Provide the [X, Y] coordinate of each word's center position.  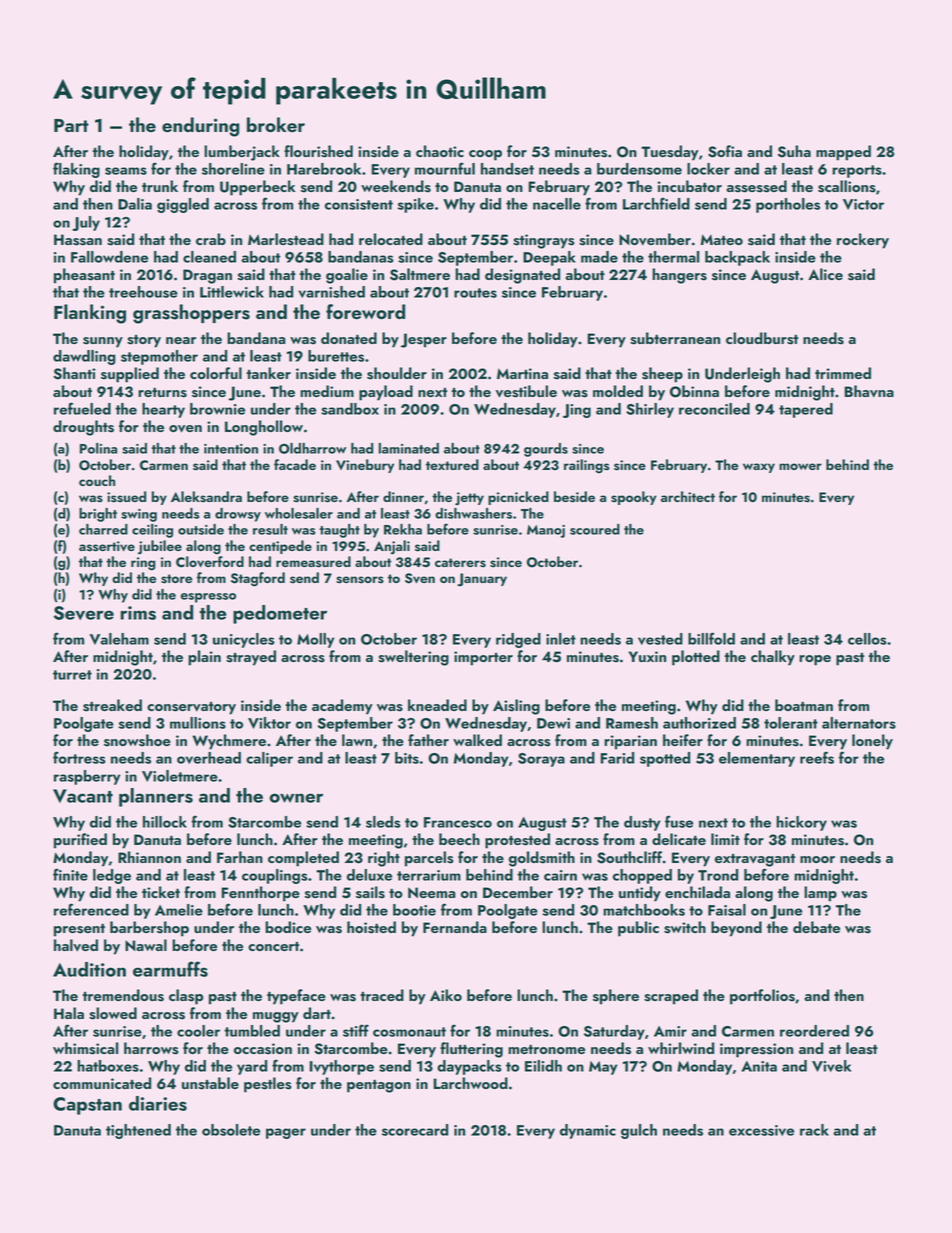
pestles [268, 1085]
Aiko [446, 995]
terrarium [429, 875]
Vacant [83, 796]
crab [211, 239]
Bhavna [869, 391]
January [482, 579]
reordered [814, 1031]
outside [201, 529]
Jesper [424, 340]
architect [688, 496]
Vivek [831, 1066]
